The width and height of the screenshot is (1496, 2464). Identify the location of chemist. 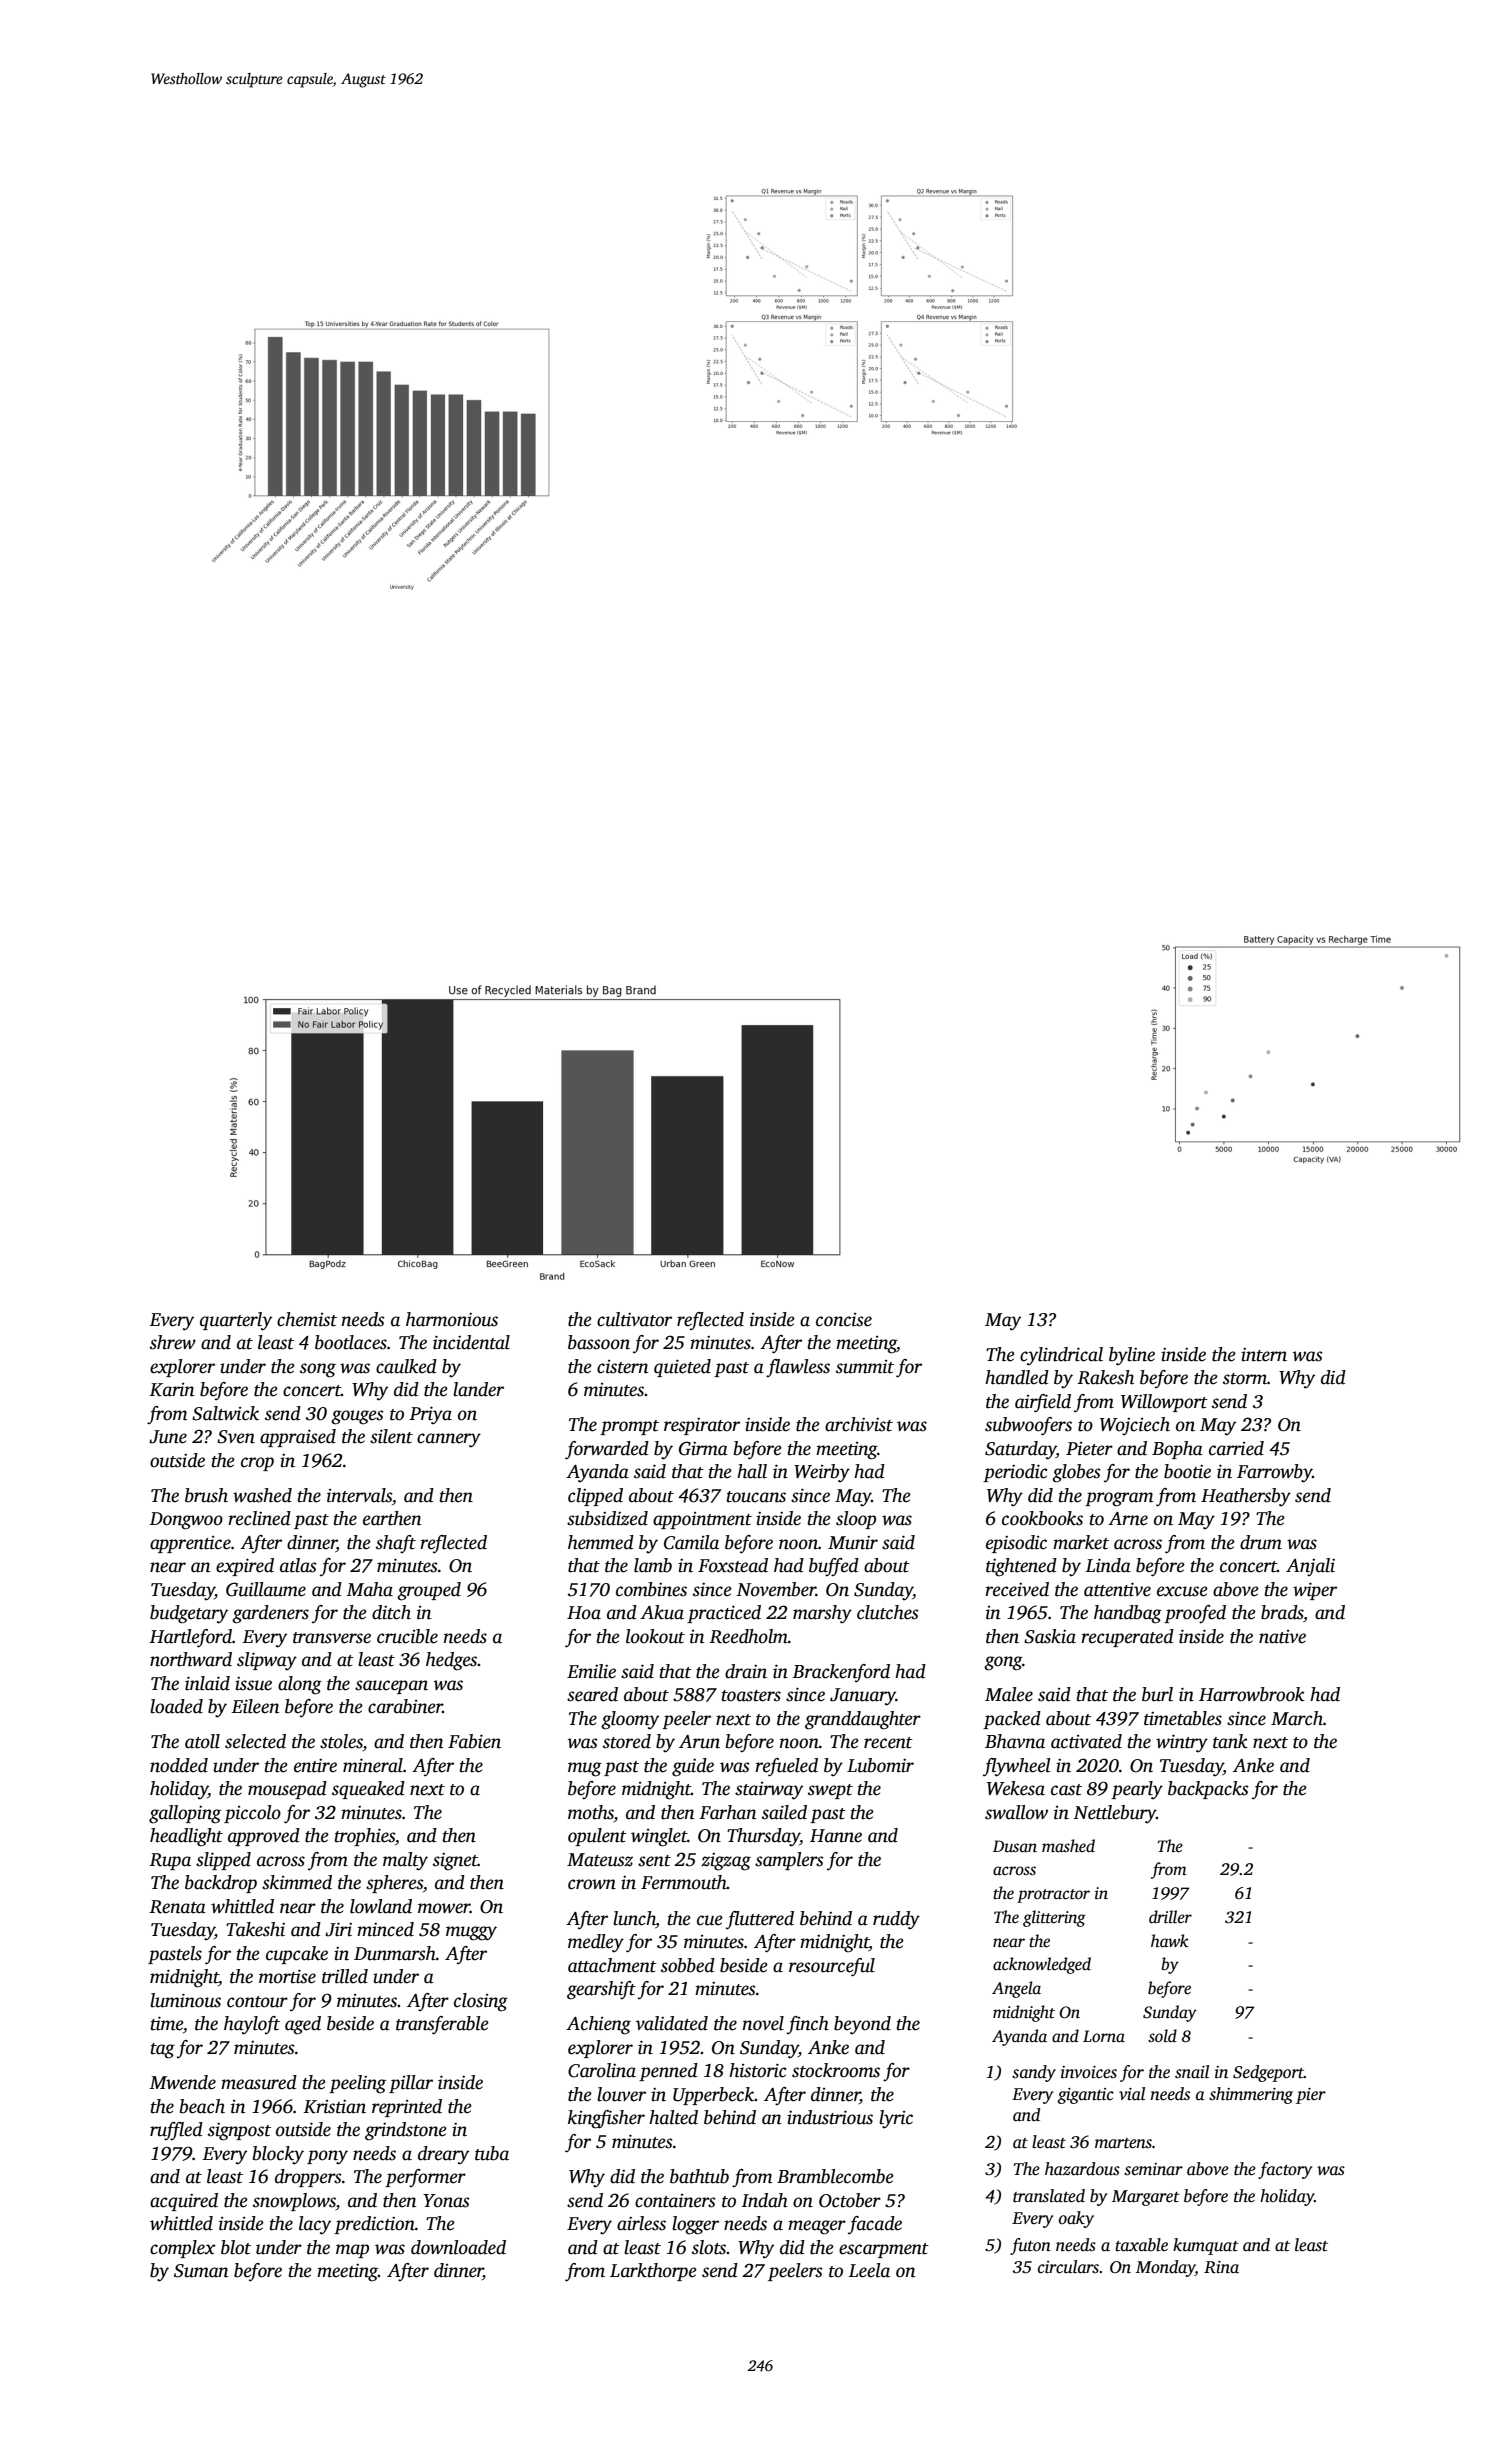
(307, 1319).
